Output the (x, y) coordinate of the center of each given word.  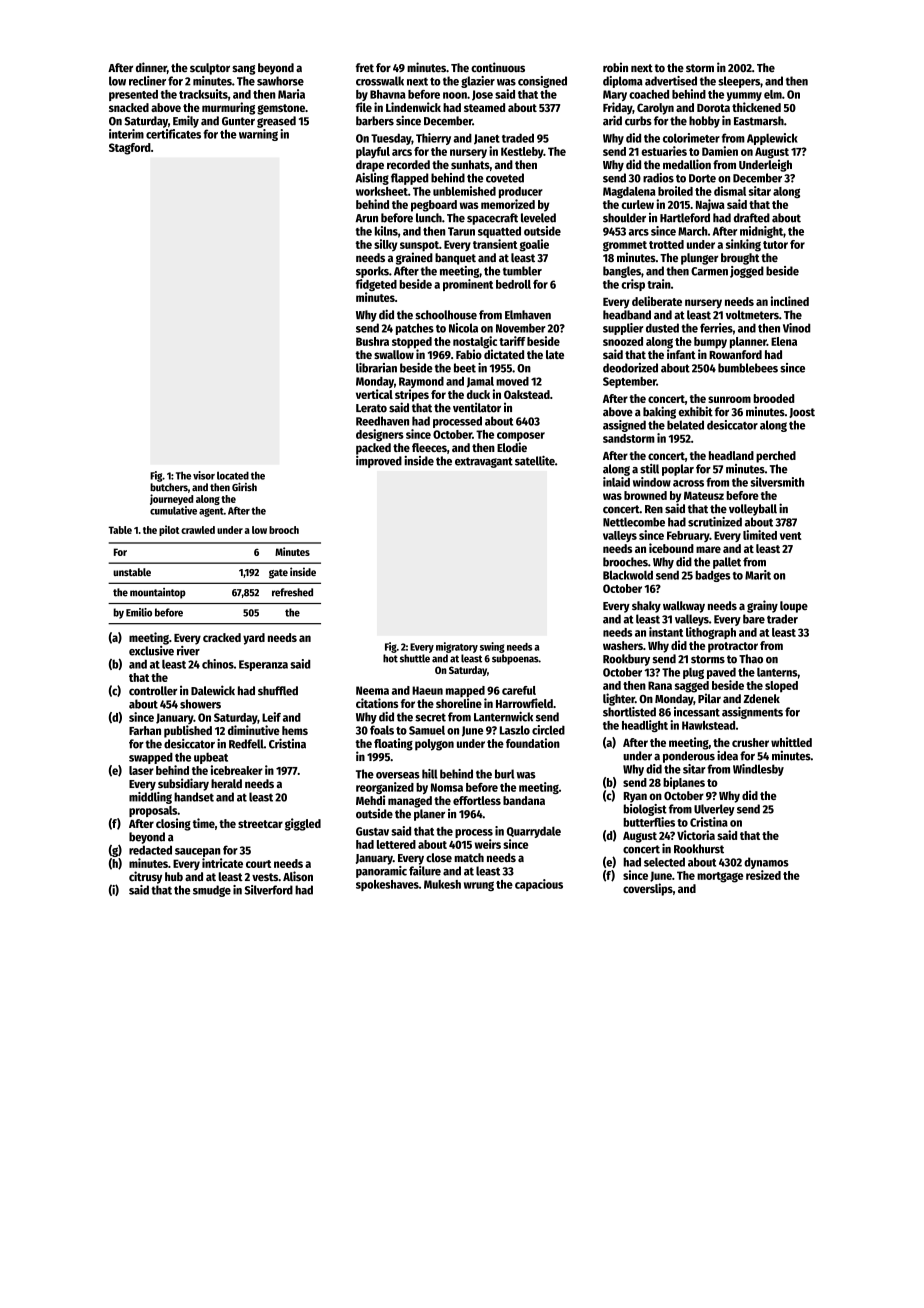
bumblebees (748, 368)
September (629, 382)
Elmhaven (528, 315)
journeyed (171, 499)
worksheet (382, 191)
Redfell (246, 744)
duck (478, 394)
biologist (645, 810)
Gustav (372, 831)
